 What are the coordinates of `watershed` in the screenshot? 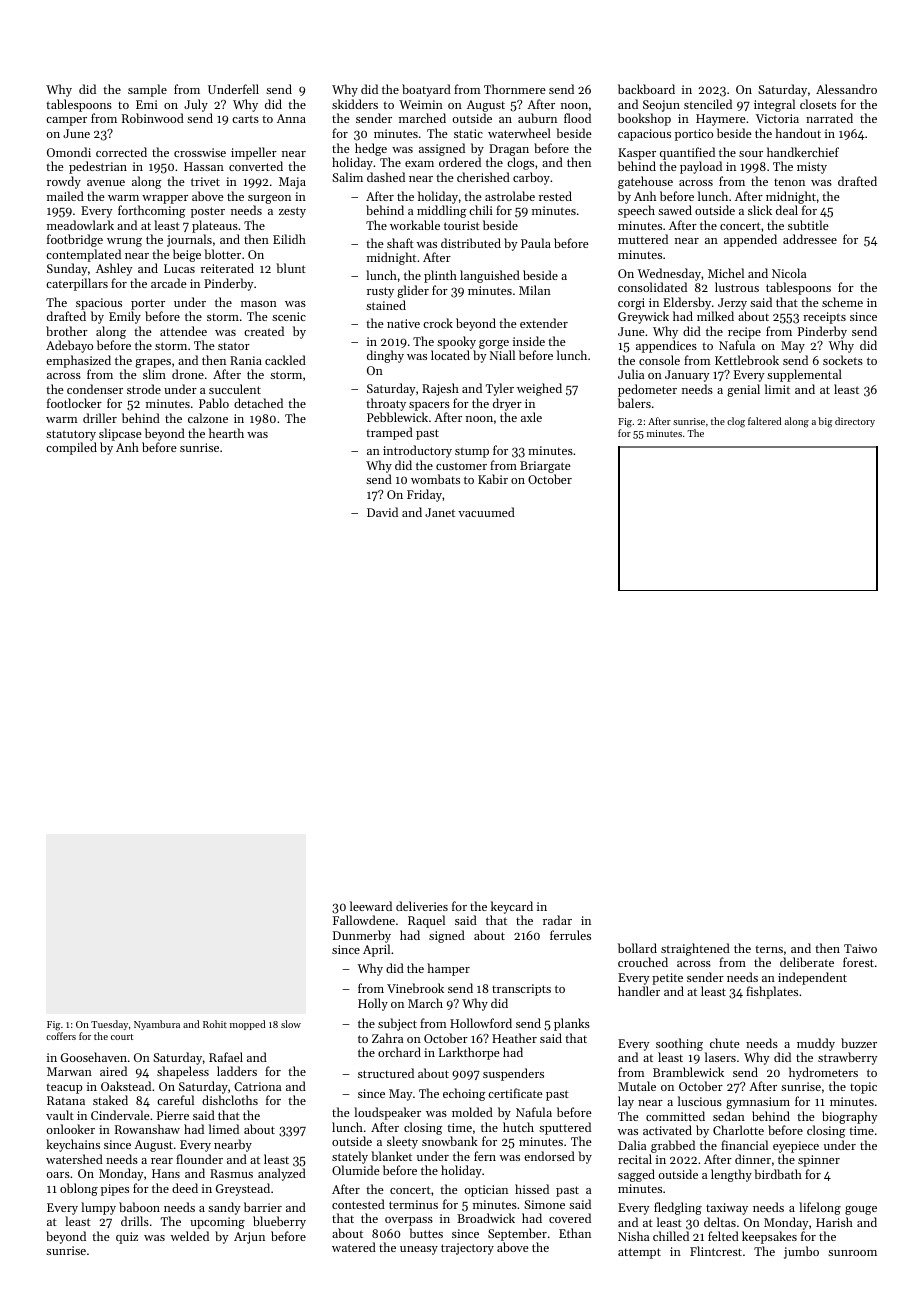 It's located at (74, 1159).
